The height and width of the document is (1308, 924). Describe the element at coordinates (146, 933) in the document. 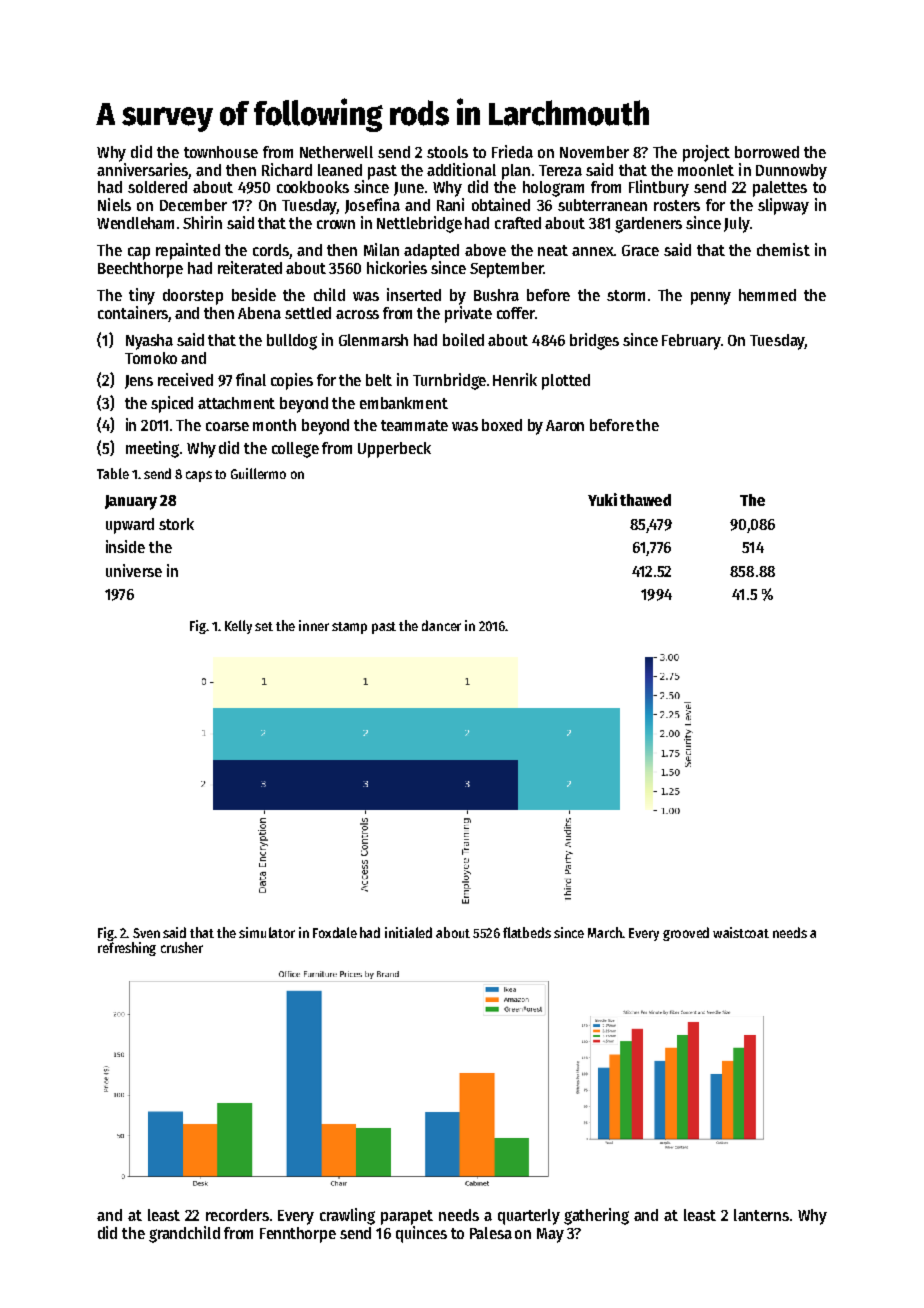

I see `Sven` at that location.
